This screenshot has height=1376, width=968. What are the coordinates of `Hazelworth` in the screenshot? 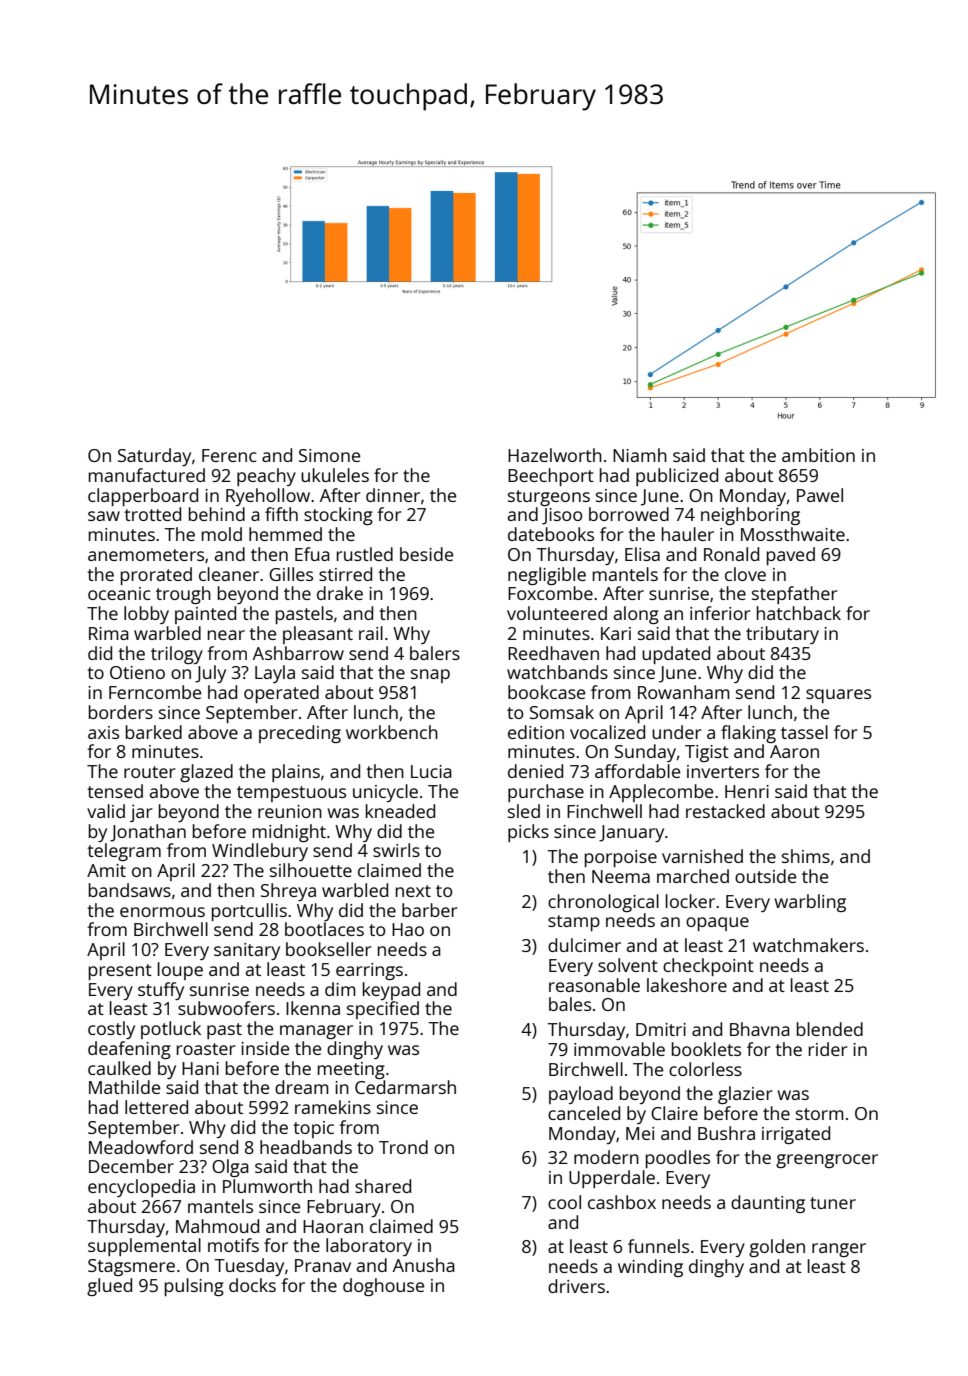 It's located at (555, 455).
